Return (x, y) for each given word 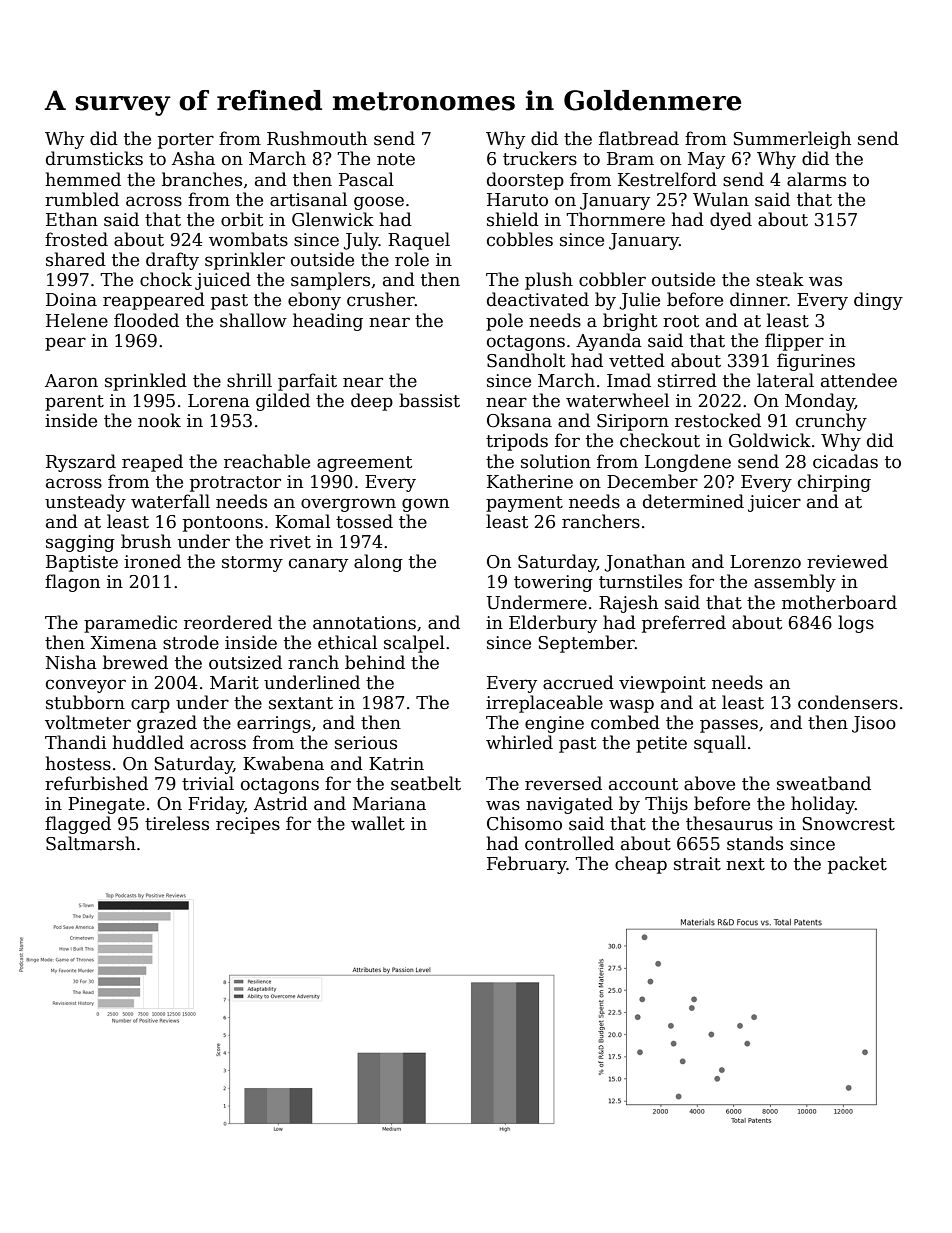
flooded (146, 320)
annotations (364, 623)
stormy (252, 564)
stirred (687, 380)
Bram (630, 159)
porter (186, 141)
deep (372, 402)
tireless (177, 823)
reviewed (847, 561)
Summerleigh (792, 140)
